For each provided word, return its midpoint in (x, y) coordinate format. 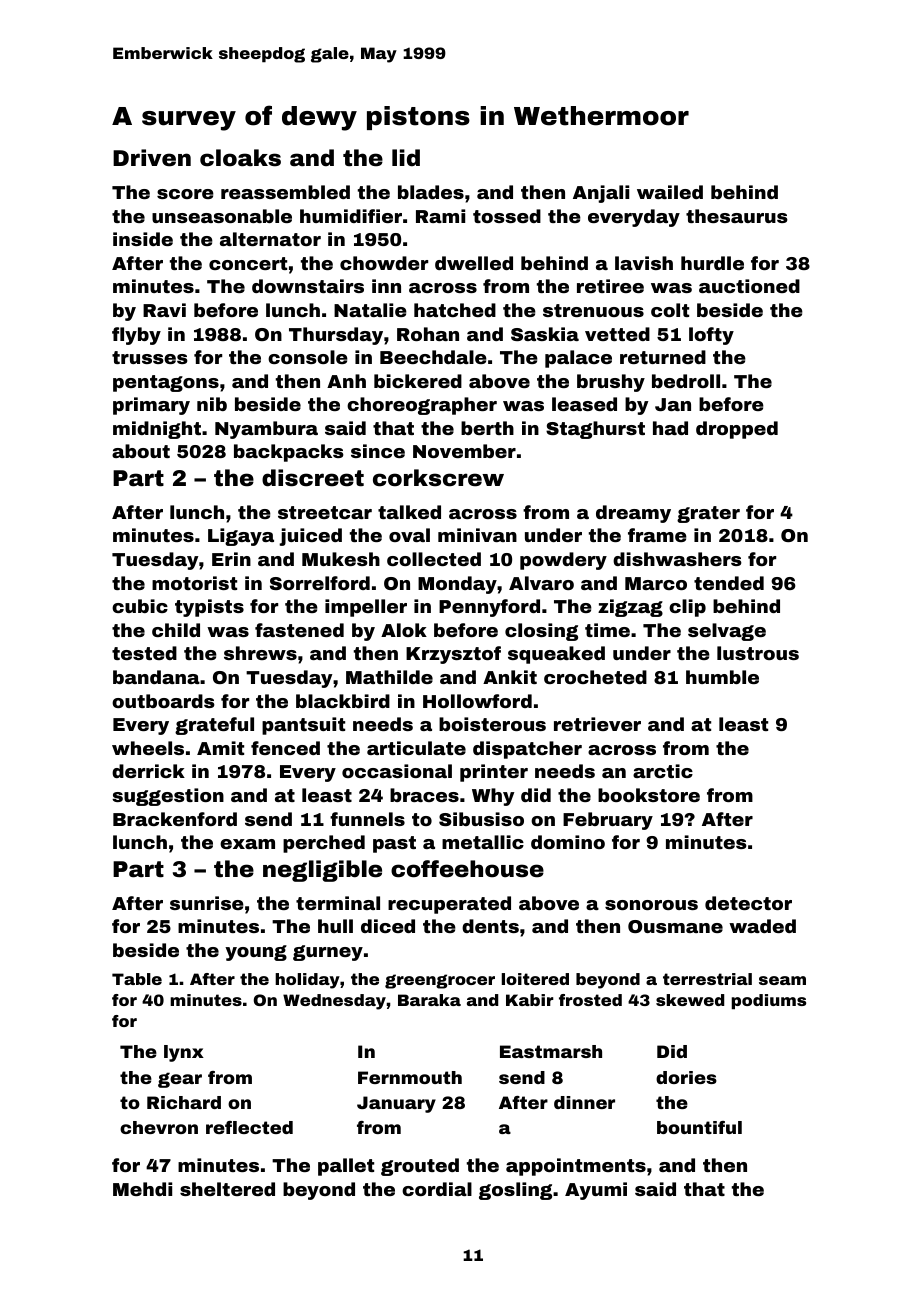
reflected (249, 1127)
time (607, 630)
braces (424, 795)
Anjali (601, 194)
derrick (148, 771)
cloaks (240, 158)
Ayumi (596, 1191)
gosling (515, 1191)
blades (431, 192)
